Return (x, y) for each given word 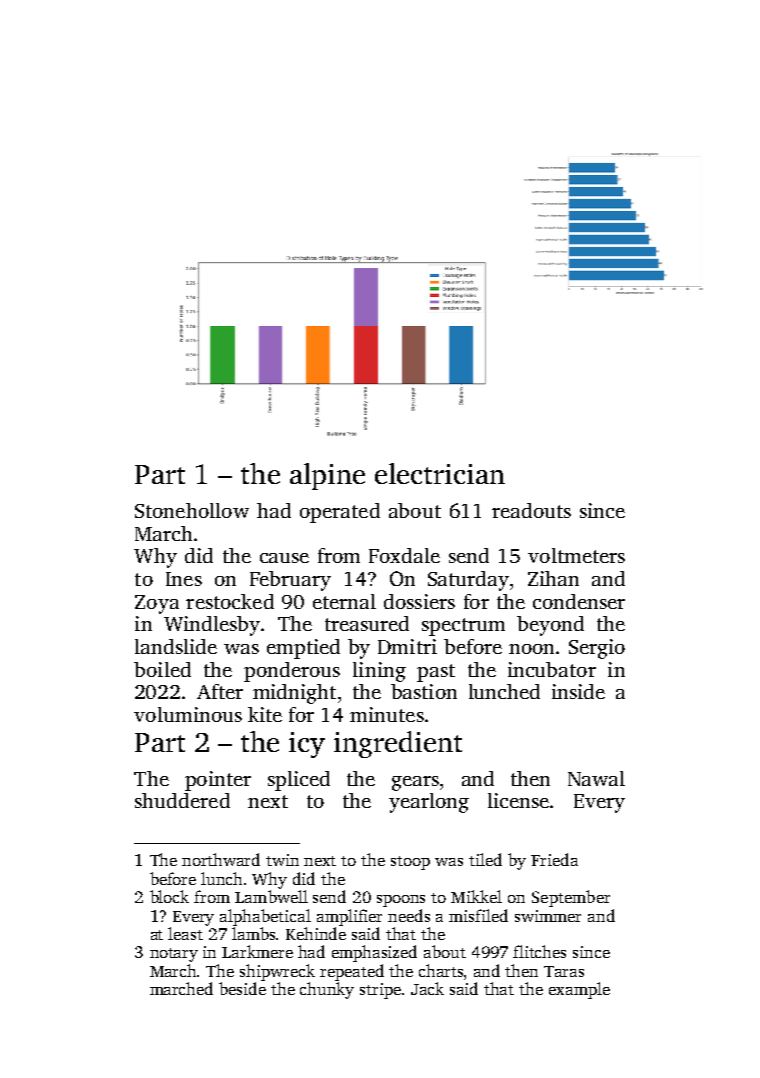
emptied (303, 649)
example (579, 990)
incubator (552, 669)
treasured (367, 623)
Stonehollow (192, 510)
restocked (230, 601)
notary (174, 955)
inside (578, 691)
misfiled (478, 915)
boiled (162, 669)
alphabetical (265, 917)
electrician (440, 473)
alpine (327, 476)
